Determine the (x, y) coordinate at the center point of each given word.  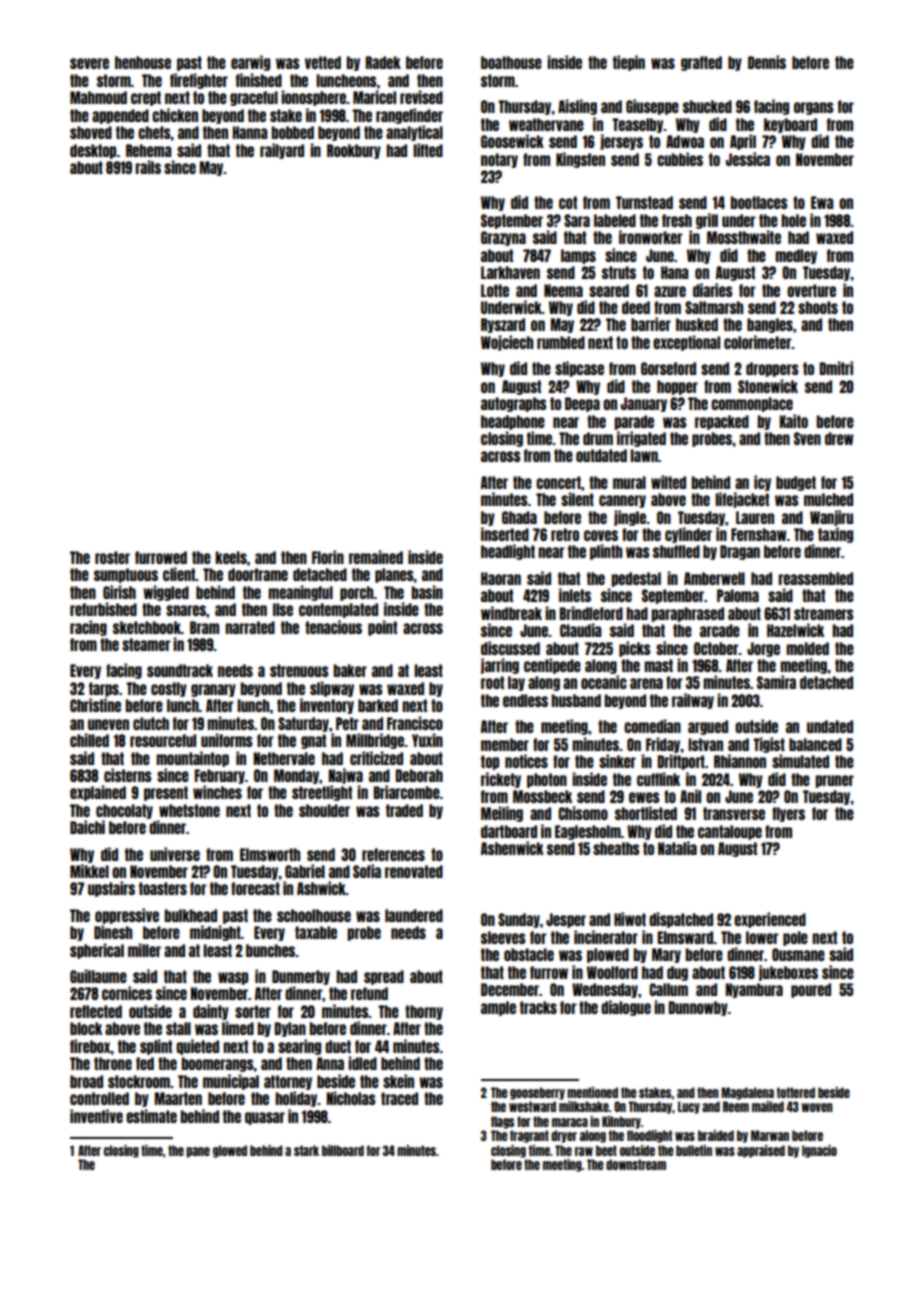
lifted (428, 150)
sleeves (503, 937)
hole (793, 220)
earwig (250, 63)
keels (231, 557)
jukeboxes (788, 973)
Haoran (501, 578)
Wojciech (507, 343)
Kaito (794, 421)
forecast (255, 888)
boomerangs (218, 1064)
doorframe (258, 574)
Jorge (763, 649)
